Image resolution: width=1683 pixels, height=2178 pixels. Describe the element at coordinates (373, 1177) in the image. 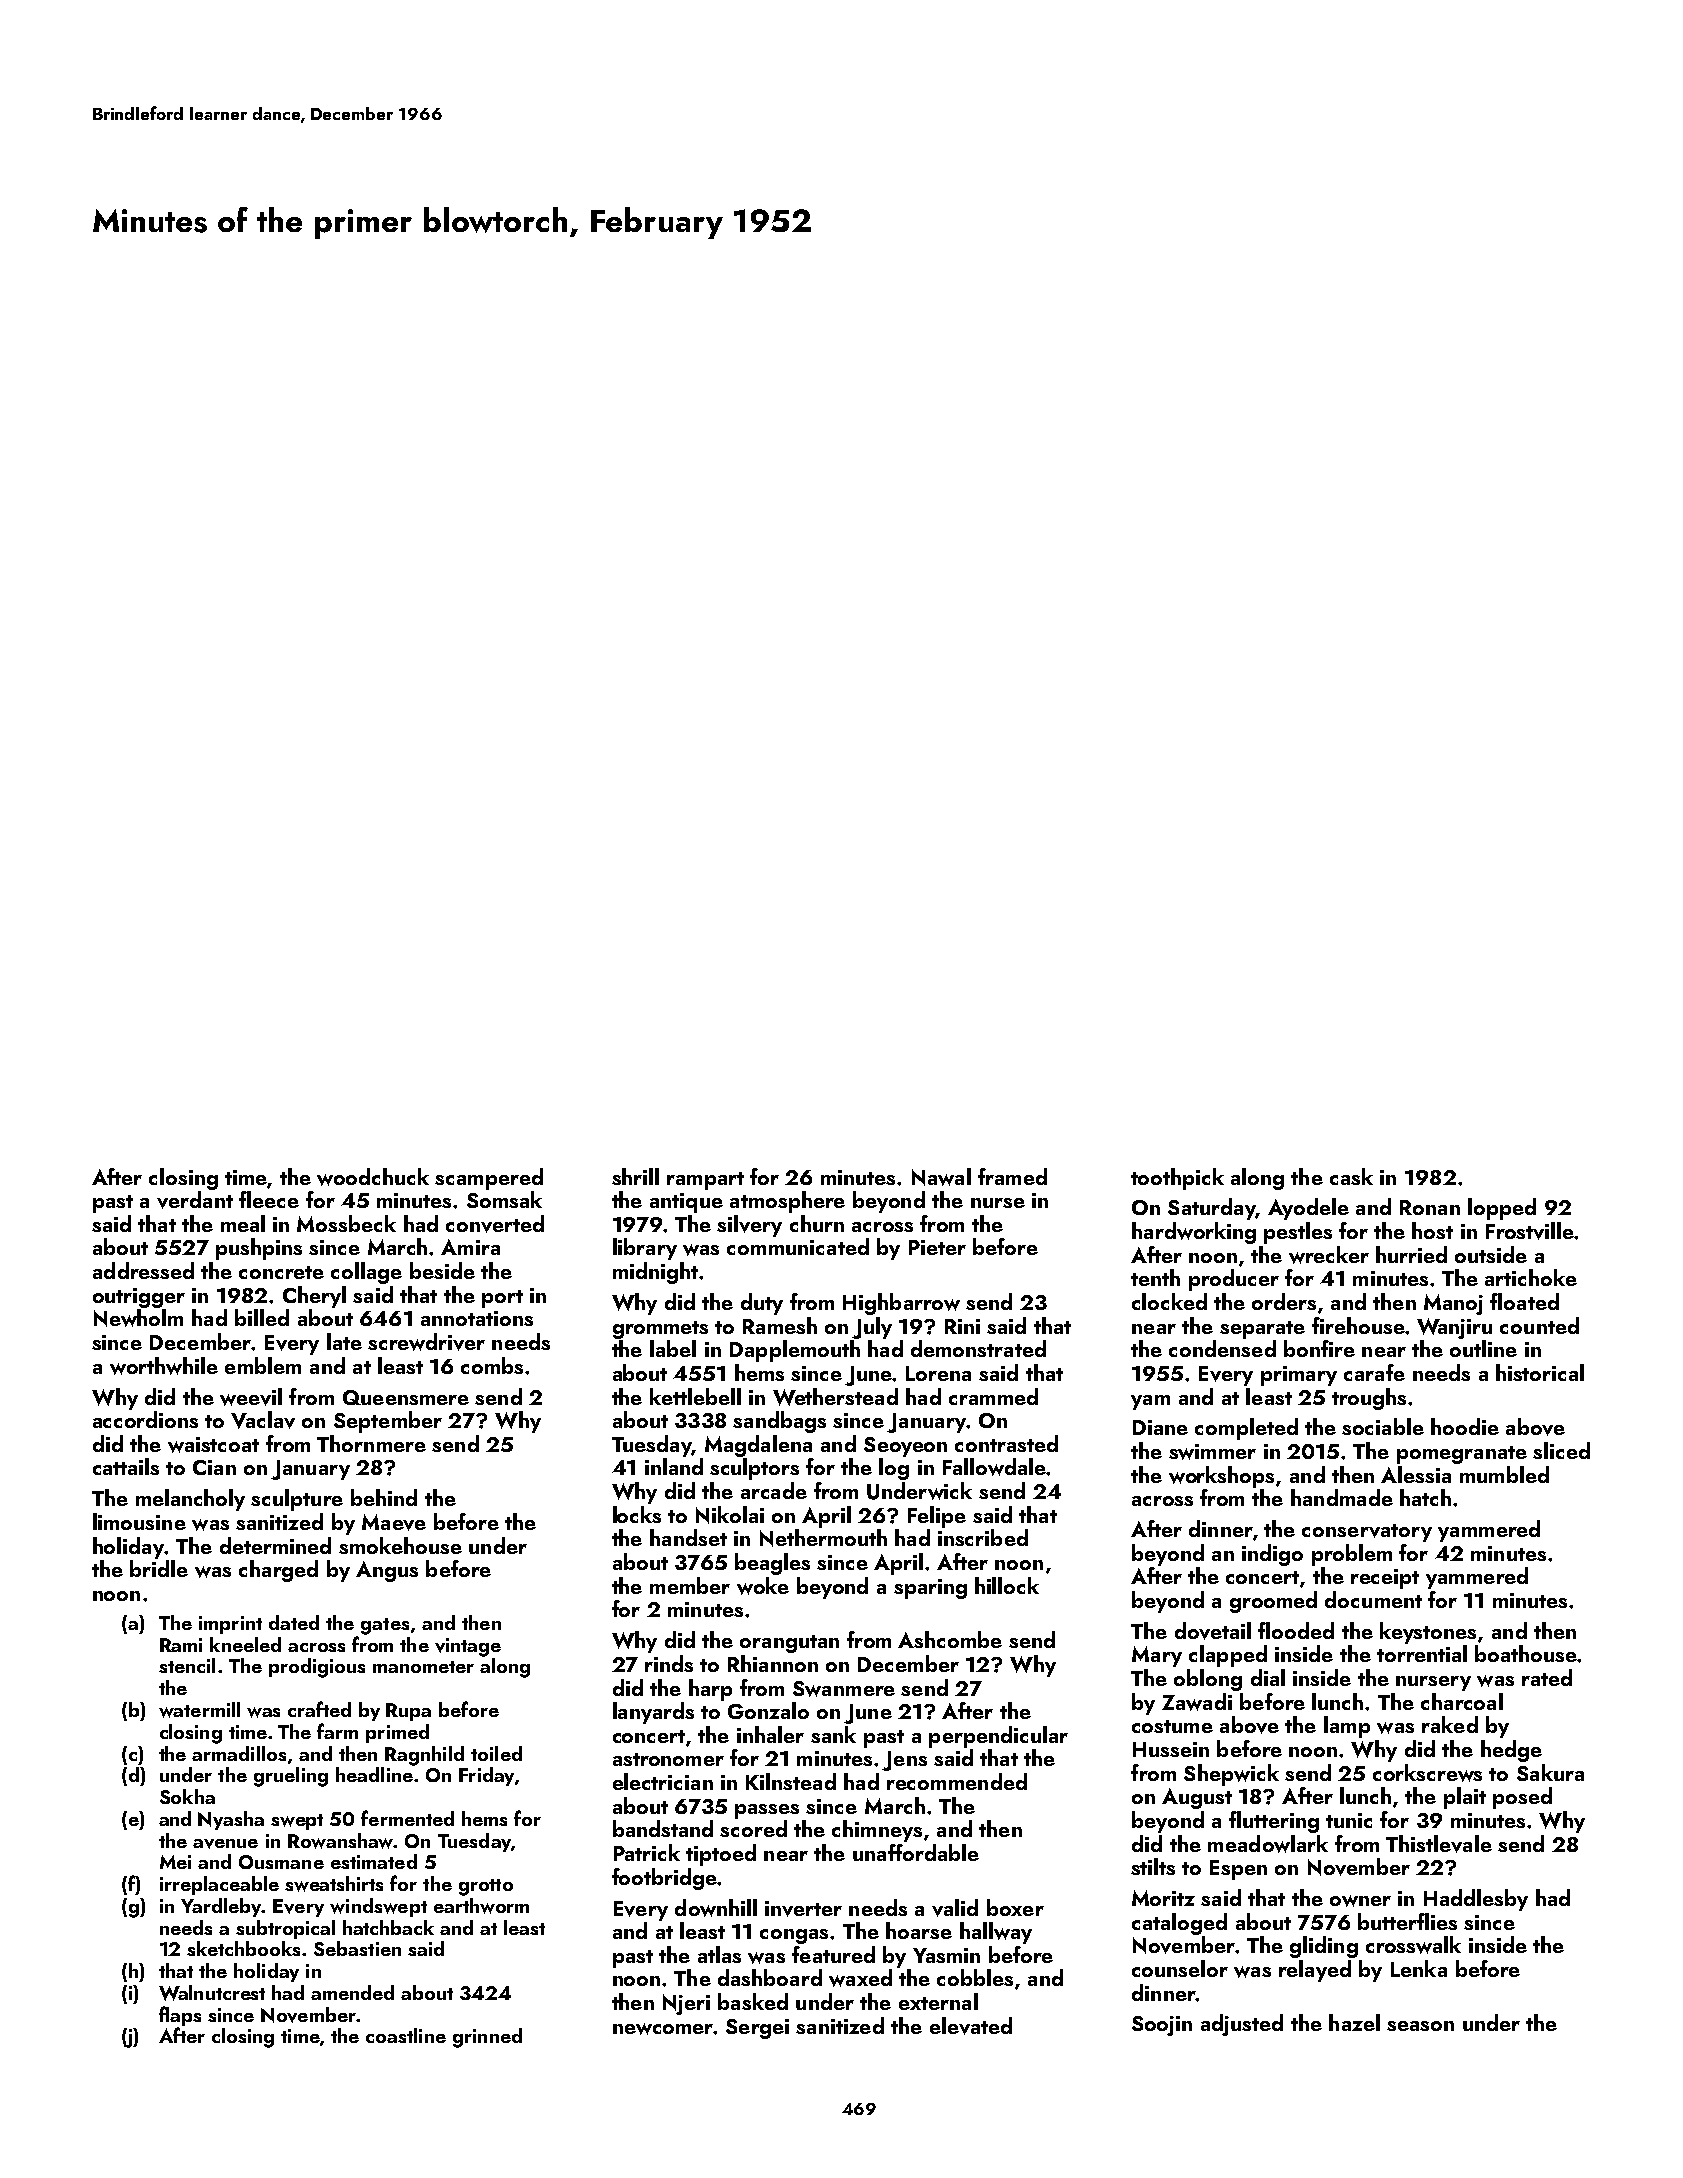

I see `woodchuck` at that location.
